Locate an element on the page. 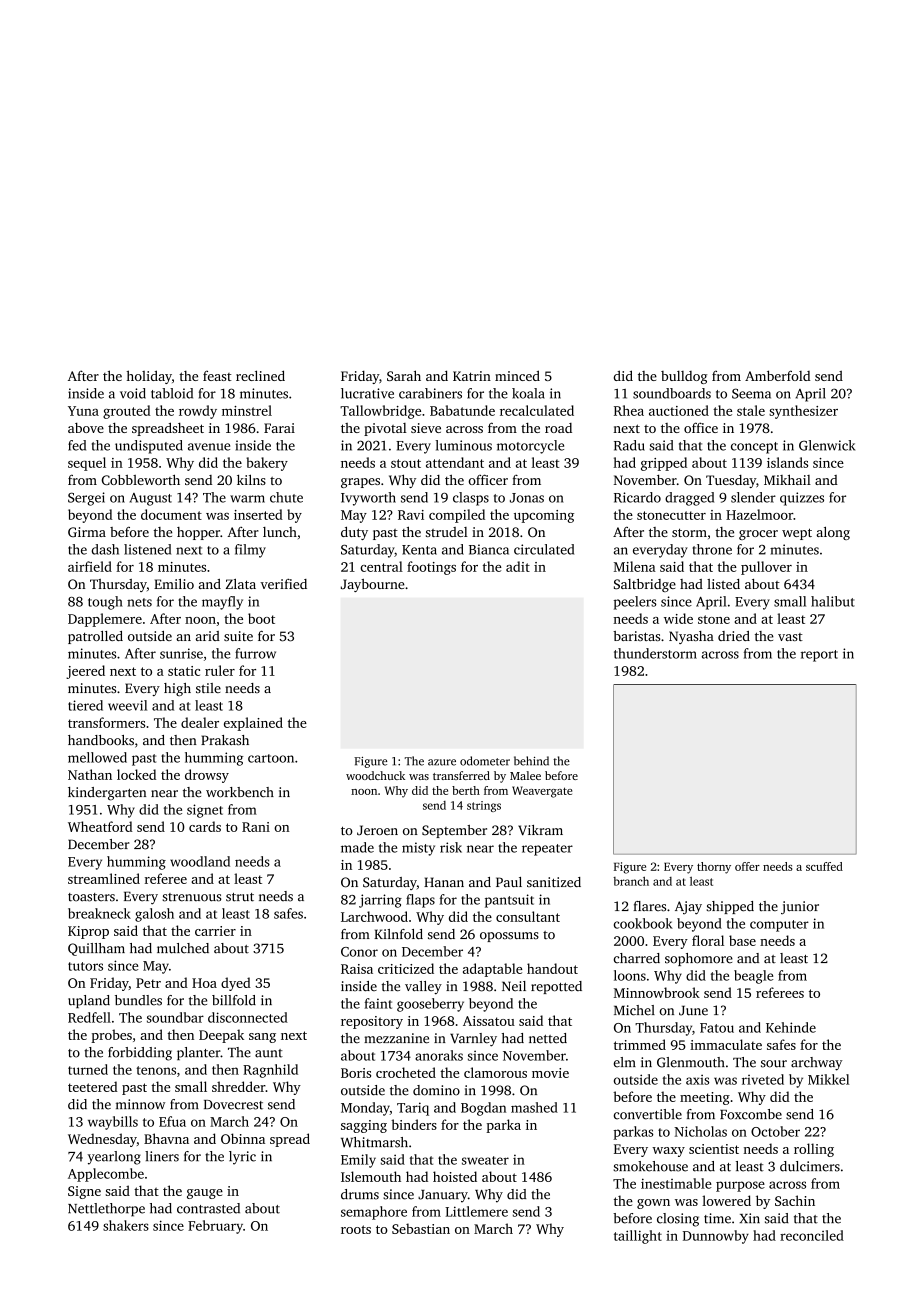 Image resolution: width=924 pixels, height=1308 pixels. Applecombe is located at coordinates (106, 1175).
